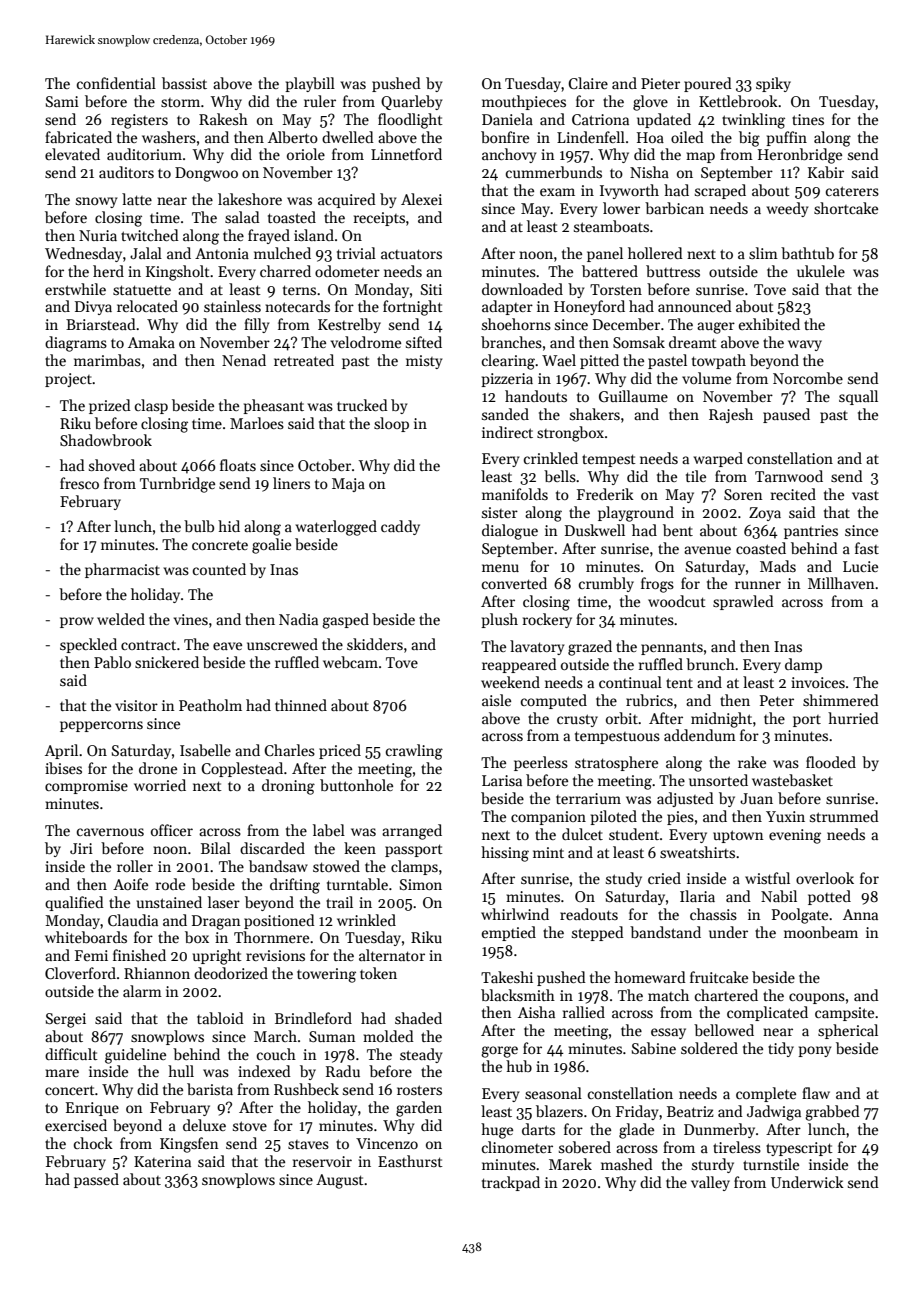  I want to click on paused, so click(786, 415).
